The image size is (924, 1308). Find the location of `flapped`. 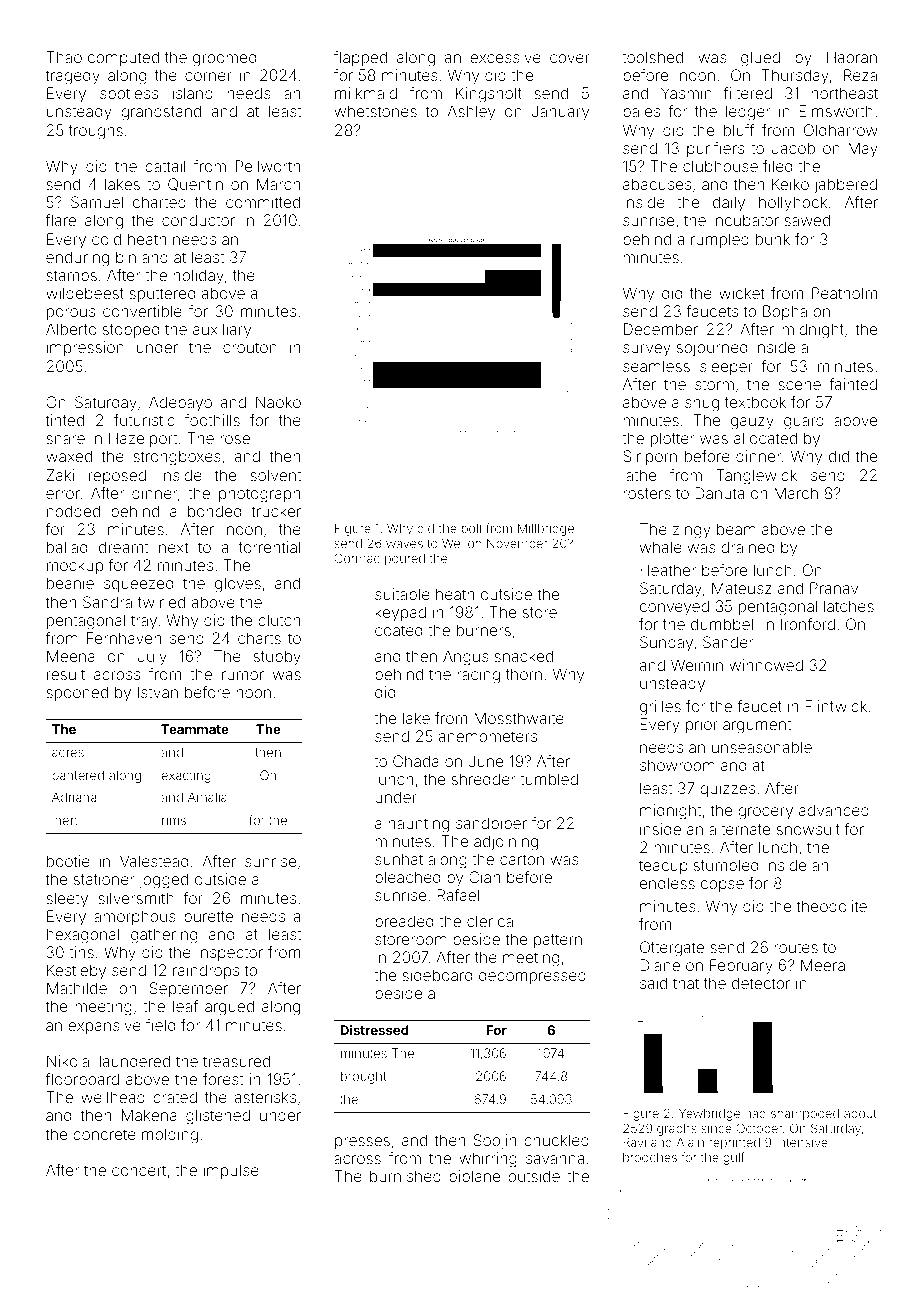

flapped is located at coordinates (360, 58).
